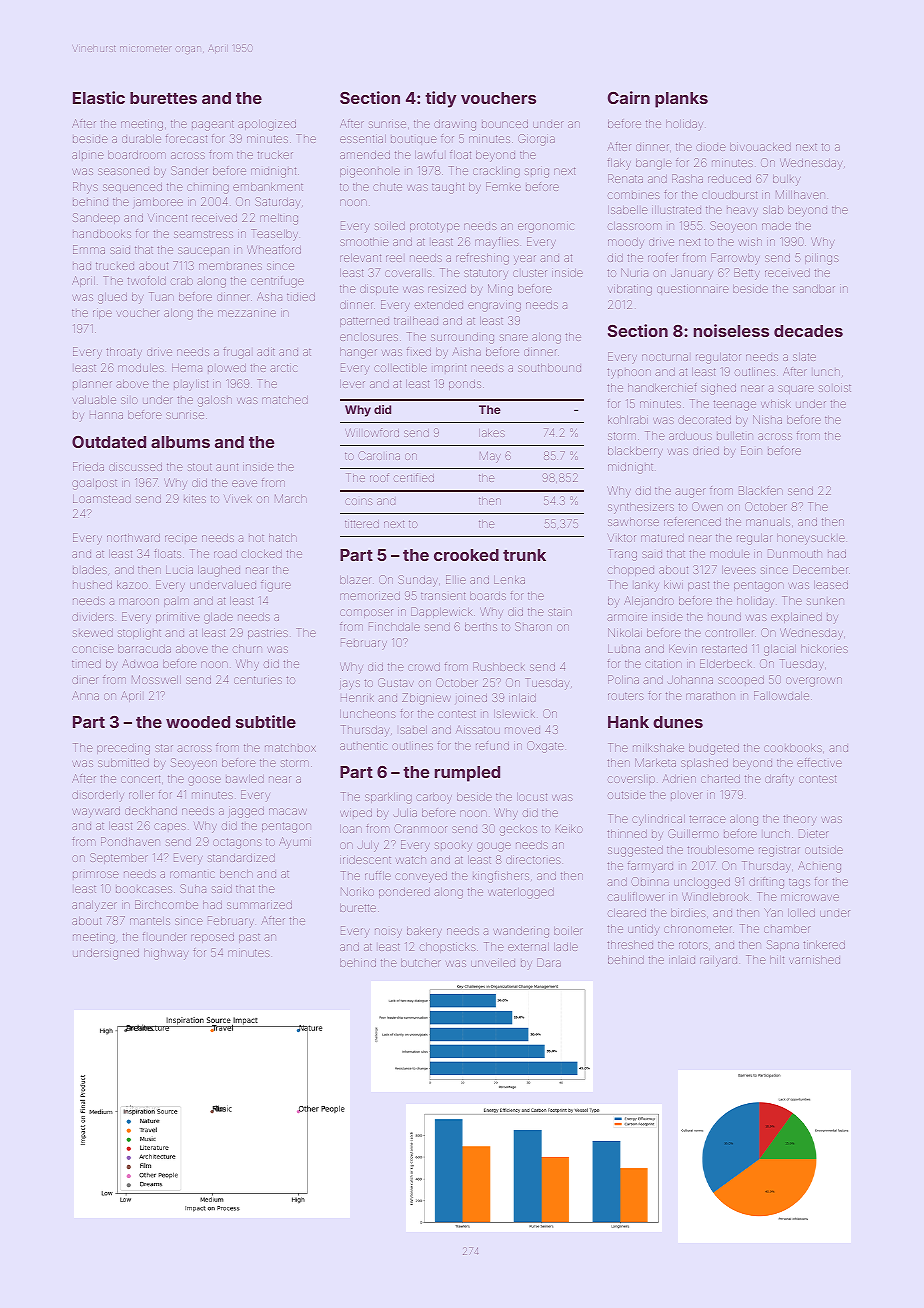 The width and height of the page is (924, 1308). What do you see at coordinates (549, 962) in the page?
I see `Dara` at bounding box center [549, 962].
